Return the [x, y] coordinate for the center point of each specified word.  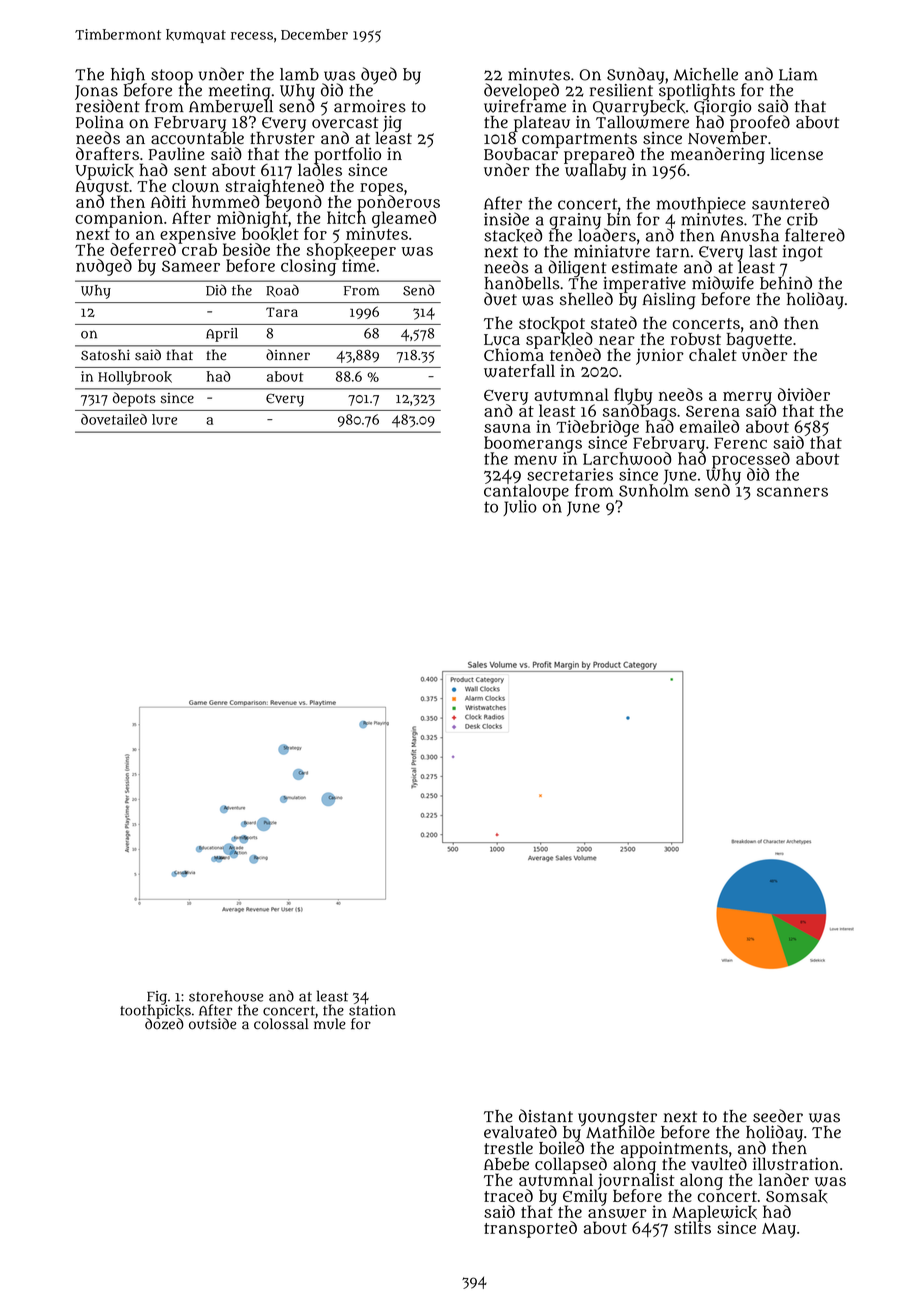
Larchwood [627, 458]
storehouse [226, 996]
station [372, 1010]
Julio [520, 508]
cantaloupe [526, 492]
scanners [792, 492]
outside [212, 1024]
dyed [379, 75]
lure [164, 419]
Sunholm [654, 490]
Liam [798, 74]
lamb [299, 74]
